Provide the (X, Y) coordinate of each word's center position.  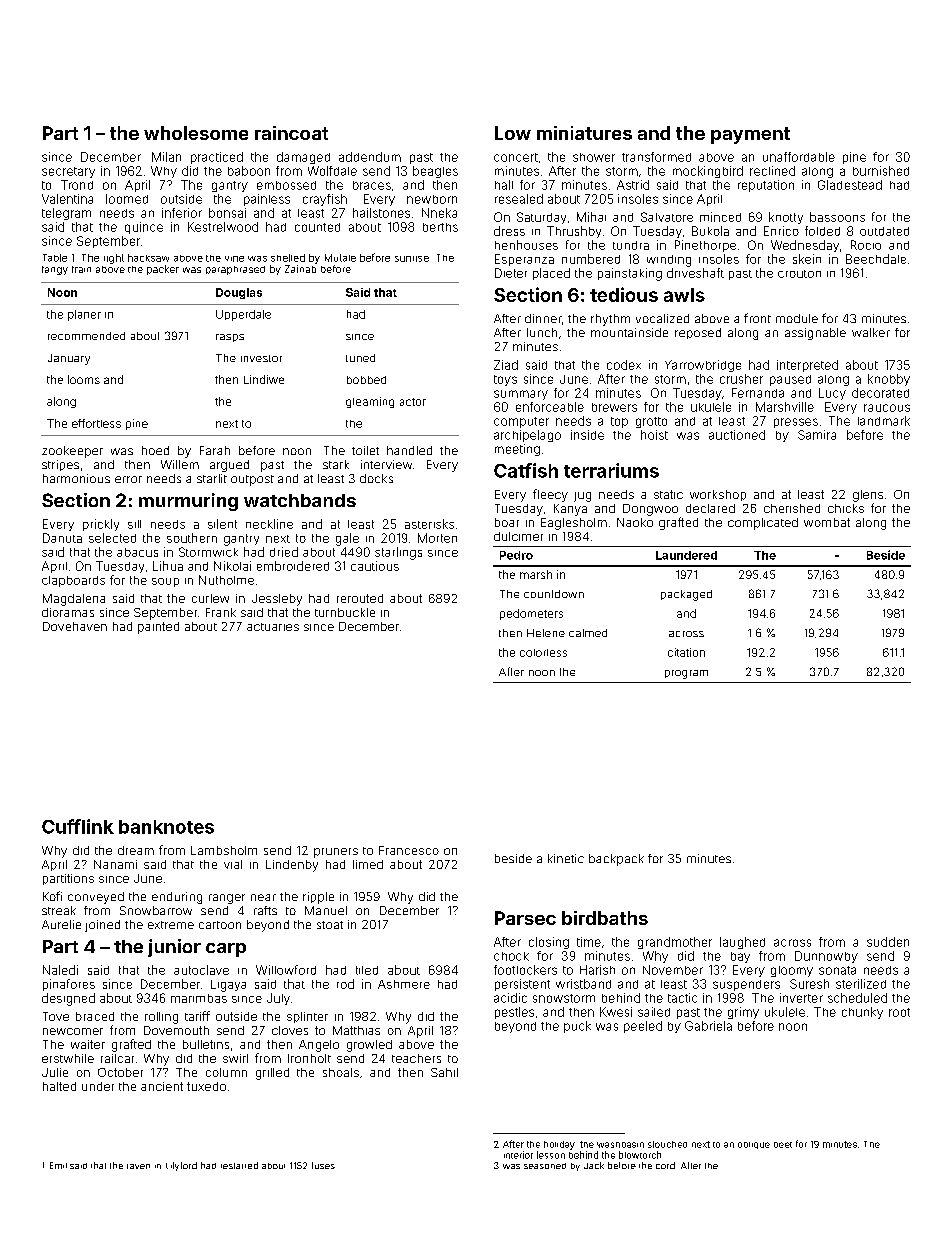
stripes (60, 465)
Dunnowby (826, 957)
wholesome (196, 133)
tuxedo (206, 1086)
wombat (827, 522)
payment (750, 135)
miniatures (584, 133)
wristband (583, 984)
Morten (437, 538)
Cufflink (78, 826)
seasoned (545, 1166)
